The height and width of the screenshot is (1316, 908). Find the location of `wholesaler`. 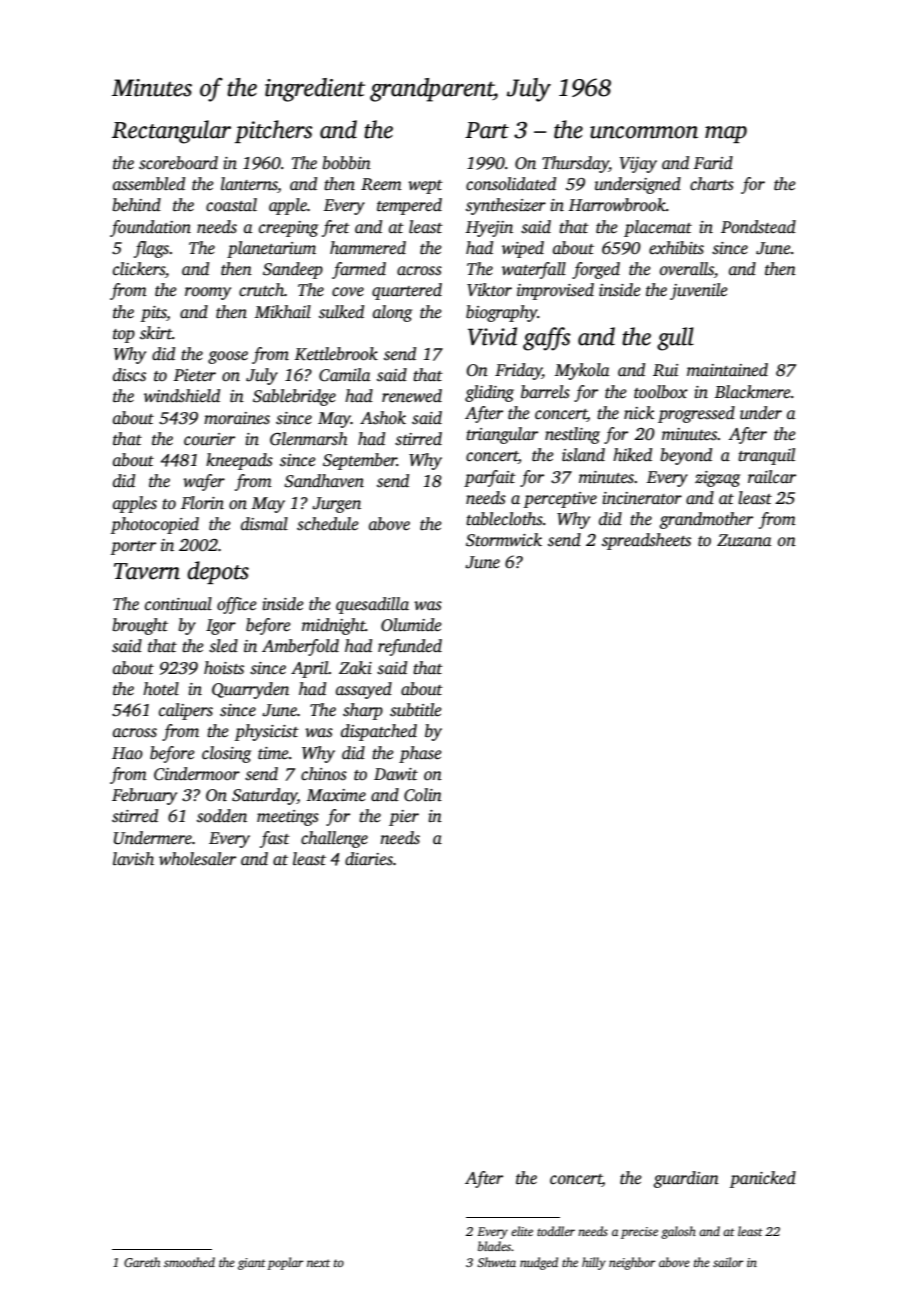

wholesaler is located at coordinates (197, 859).
